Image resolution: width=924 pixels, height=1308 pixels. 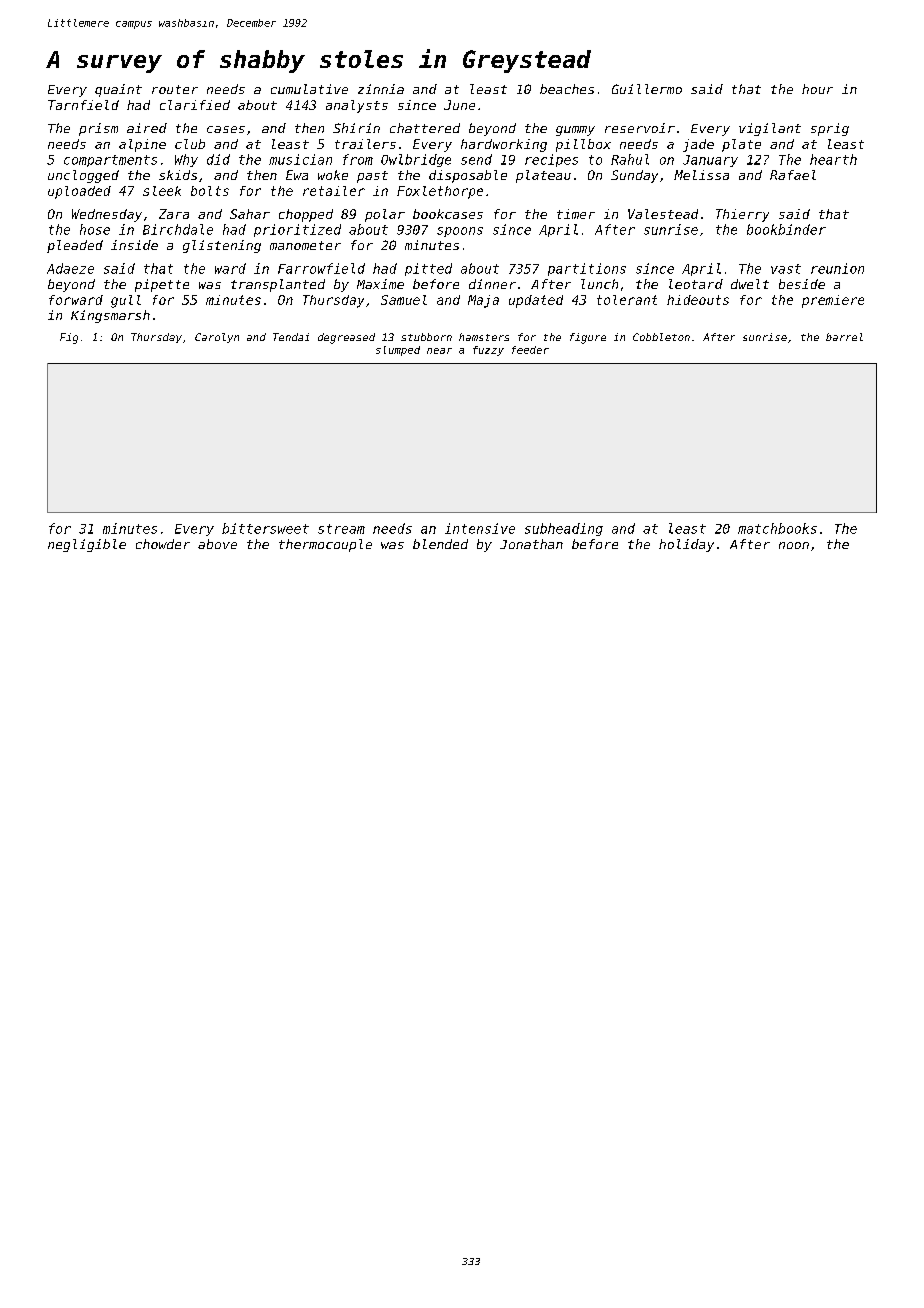 What do you see at coordinates (278, 285) in the page?
I see `transplanted` at bounding box center [278, 285].
